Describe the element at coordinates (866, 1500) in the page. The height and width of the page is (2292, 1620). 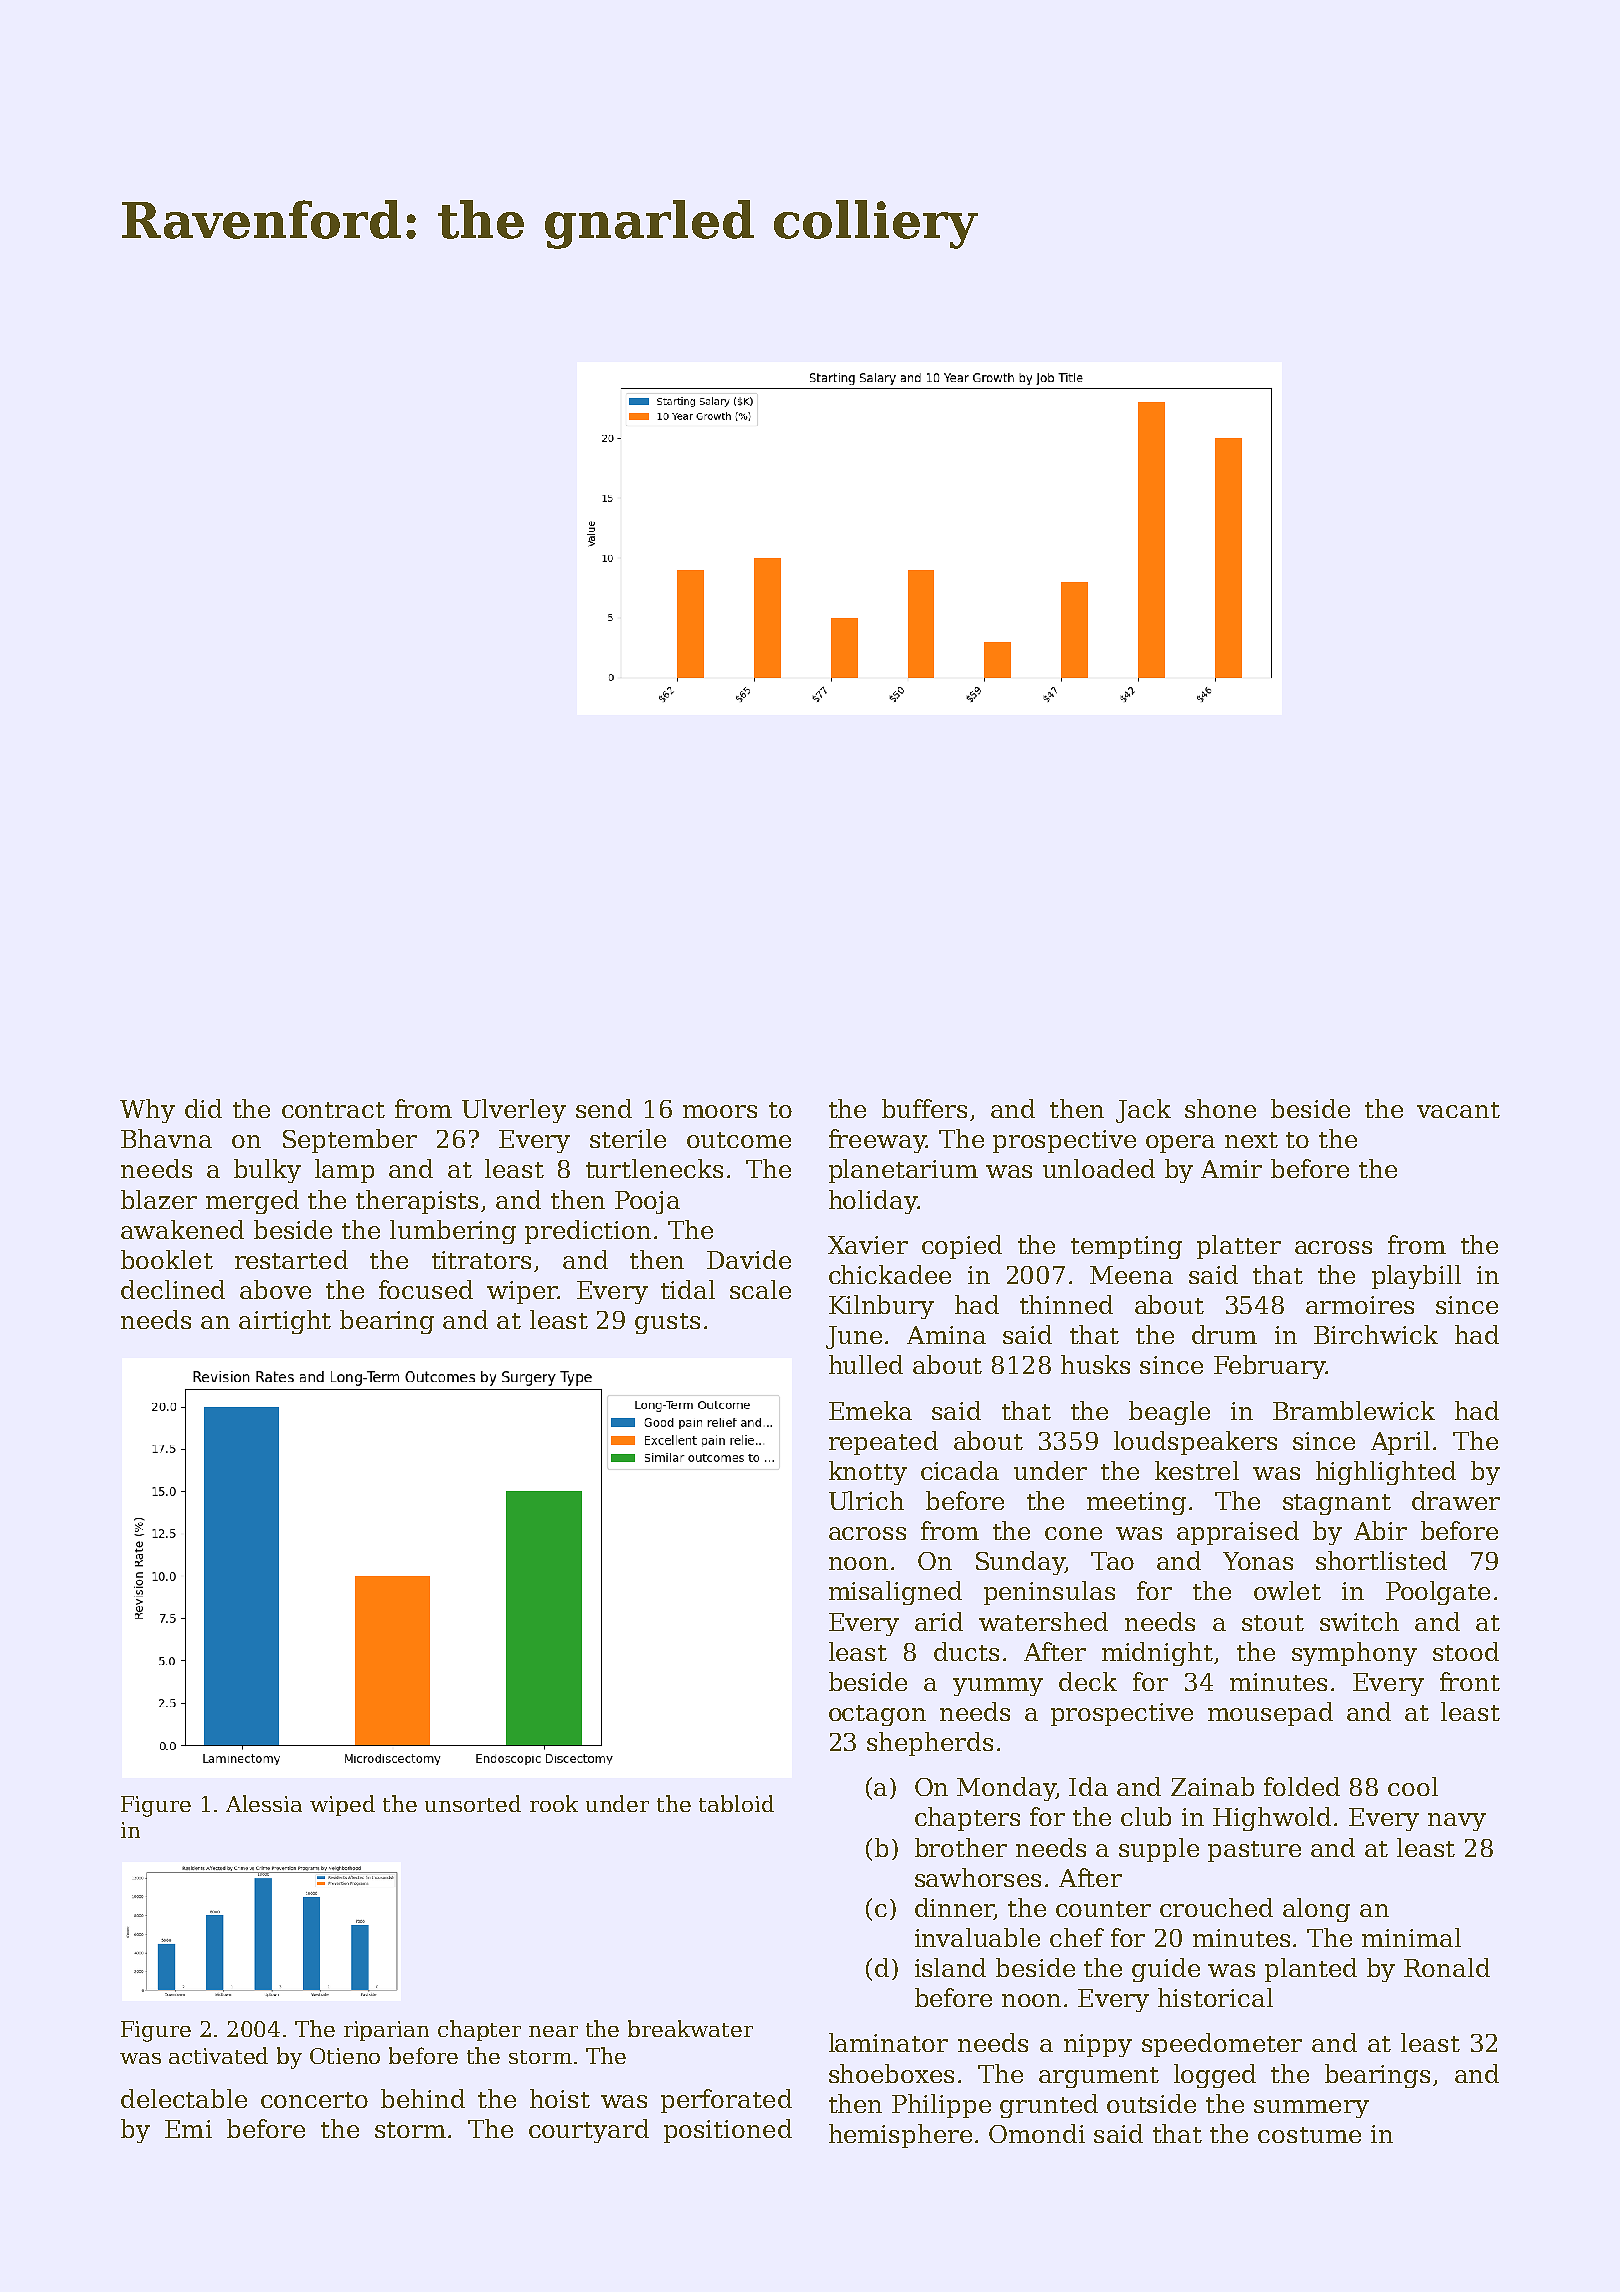
I see `Ulrich` at that location.
